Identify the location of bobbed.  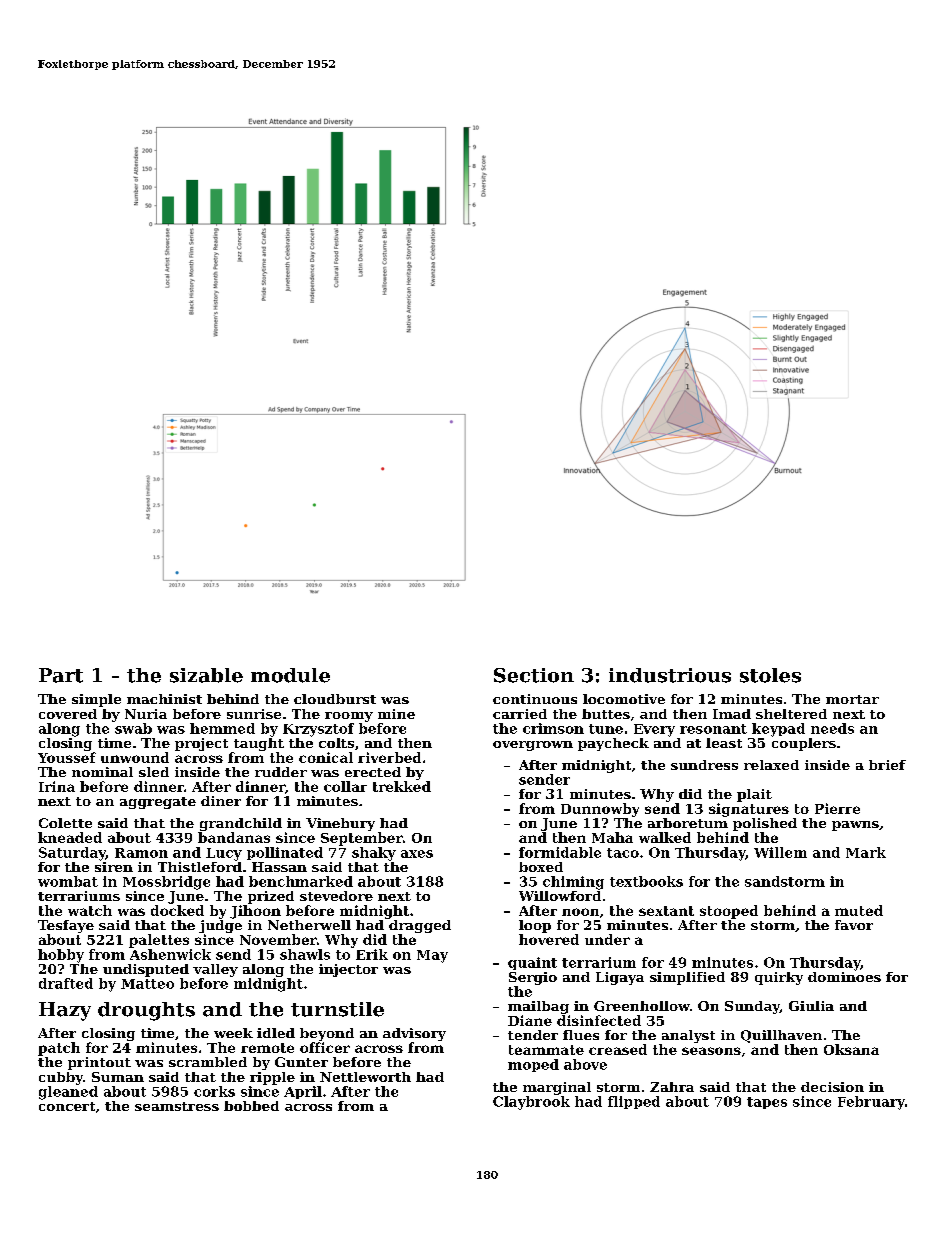
(251, 1106).
